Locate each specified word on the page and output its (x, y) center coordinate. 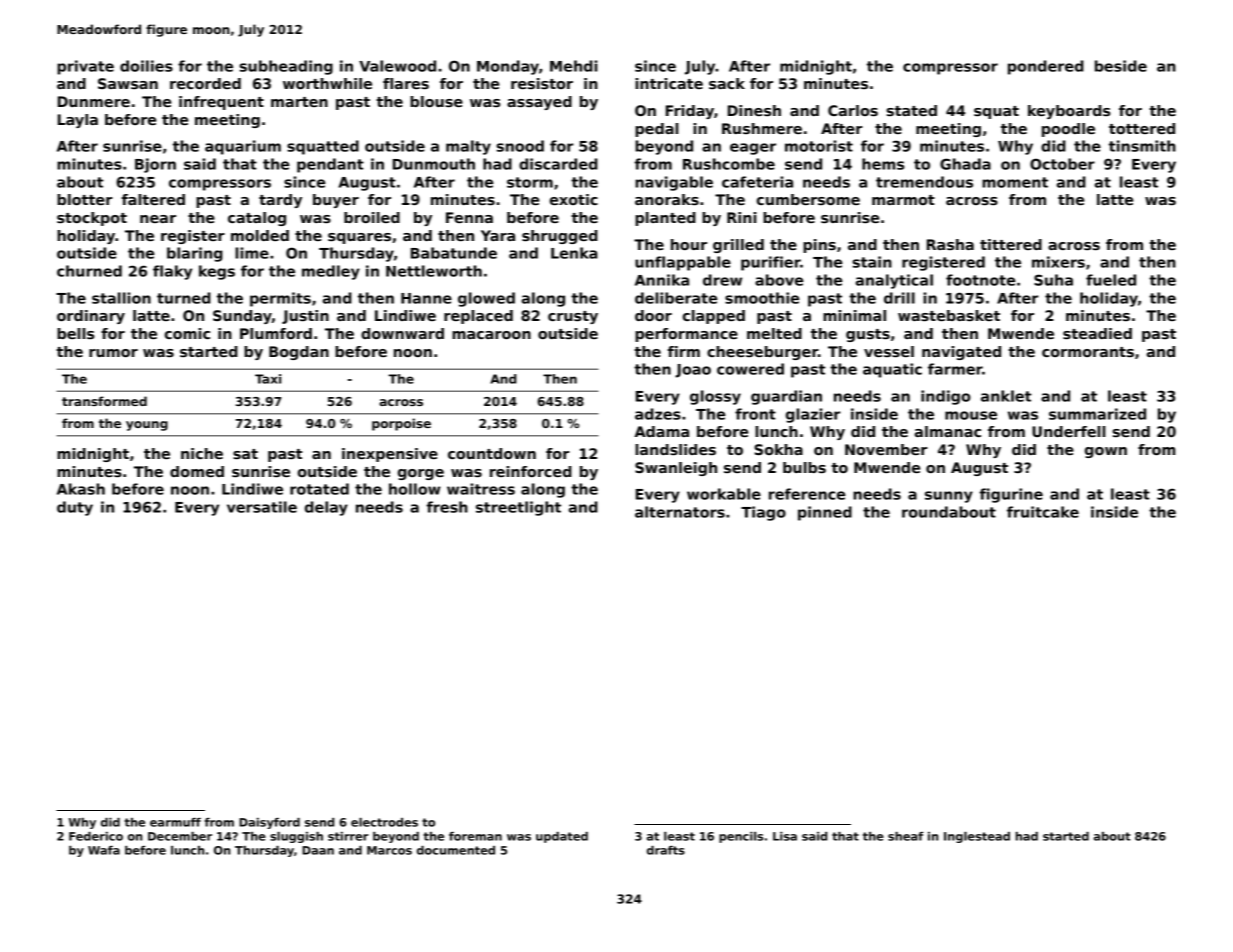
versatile (262, 507)
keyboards (1069, 112)
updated (562, 837)
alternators (680, 512)
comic (187, 333)
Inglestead (977, 837)
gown (1106, 452)
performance (686, 335)
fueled (1111, 280)
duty (75, 508)
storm (530, 182)
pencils (741, 837)
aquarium (243, 147)
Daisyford (269, 823)
